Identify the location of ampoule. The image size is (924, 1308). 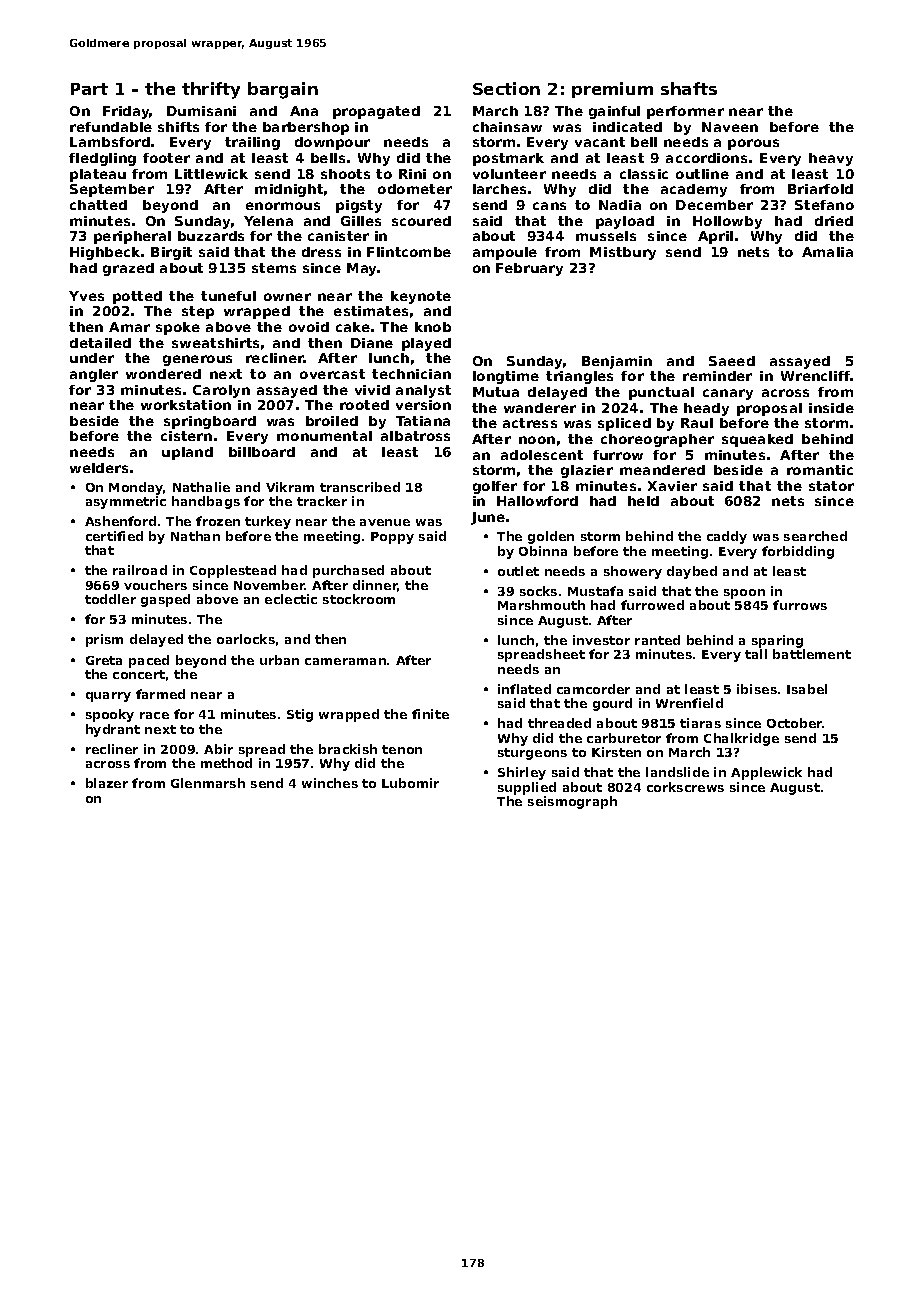
(505, 253).
